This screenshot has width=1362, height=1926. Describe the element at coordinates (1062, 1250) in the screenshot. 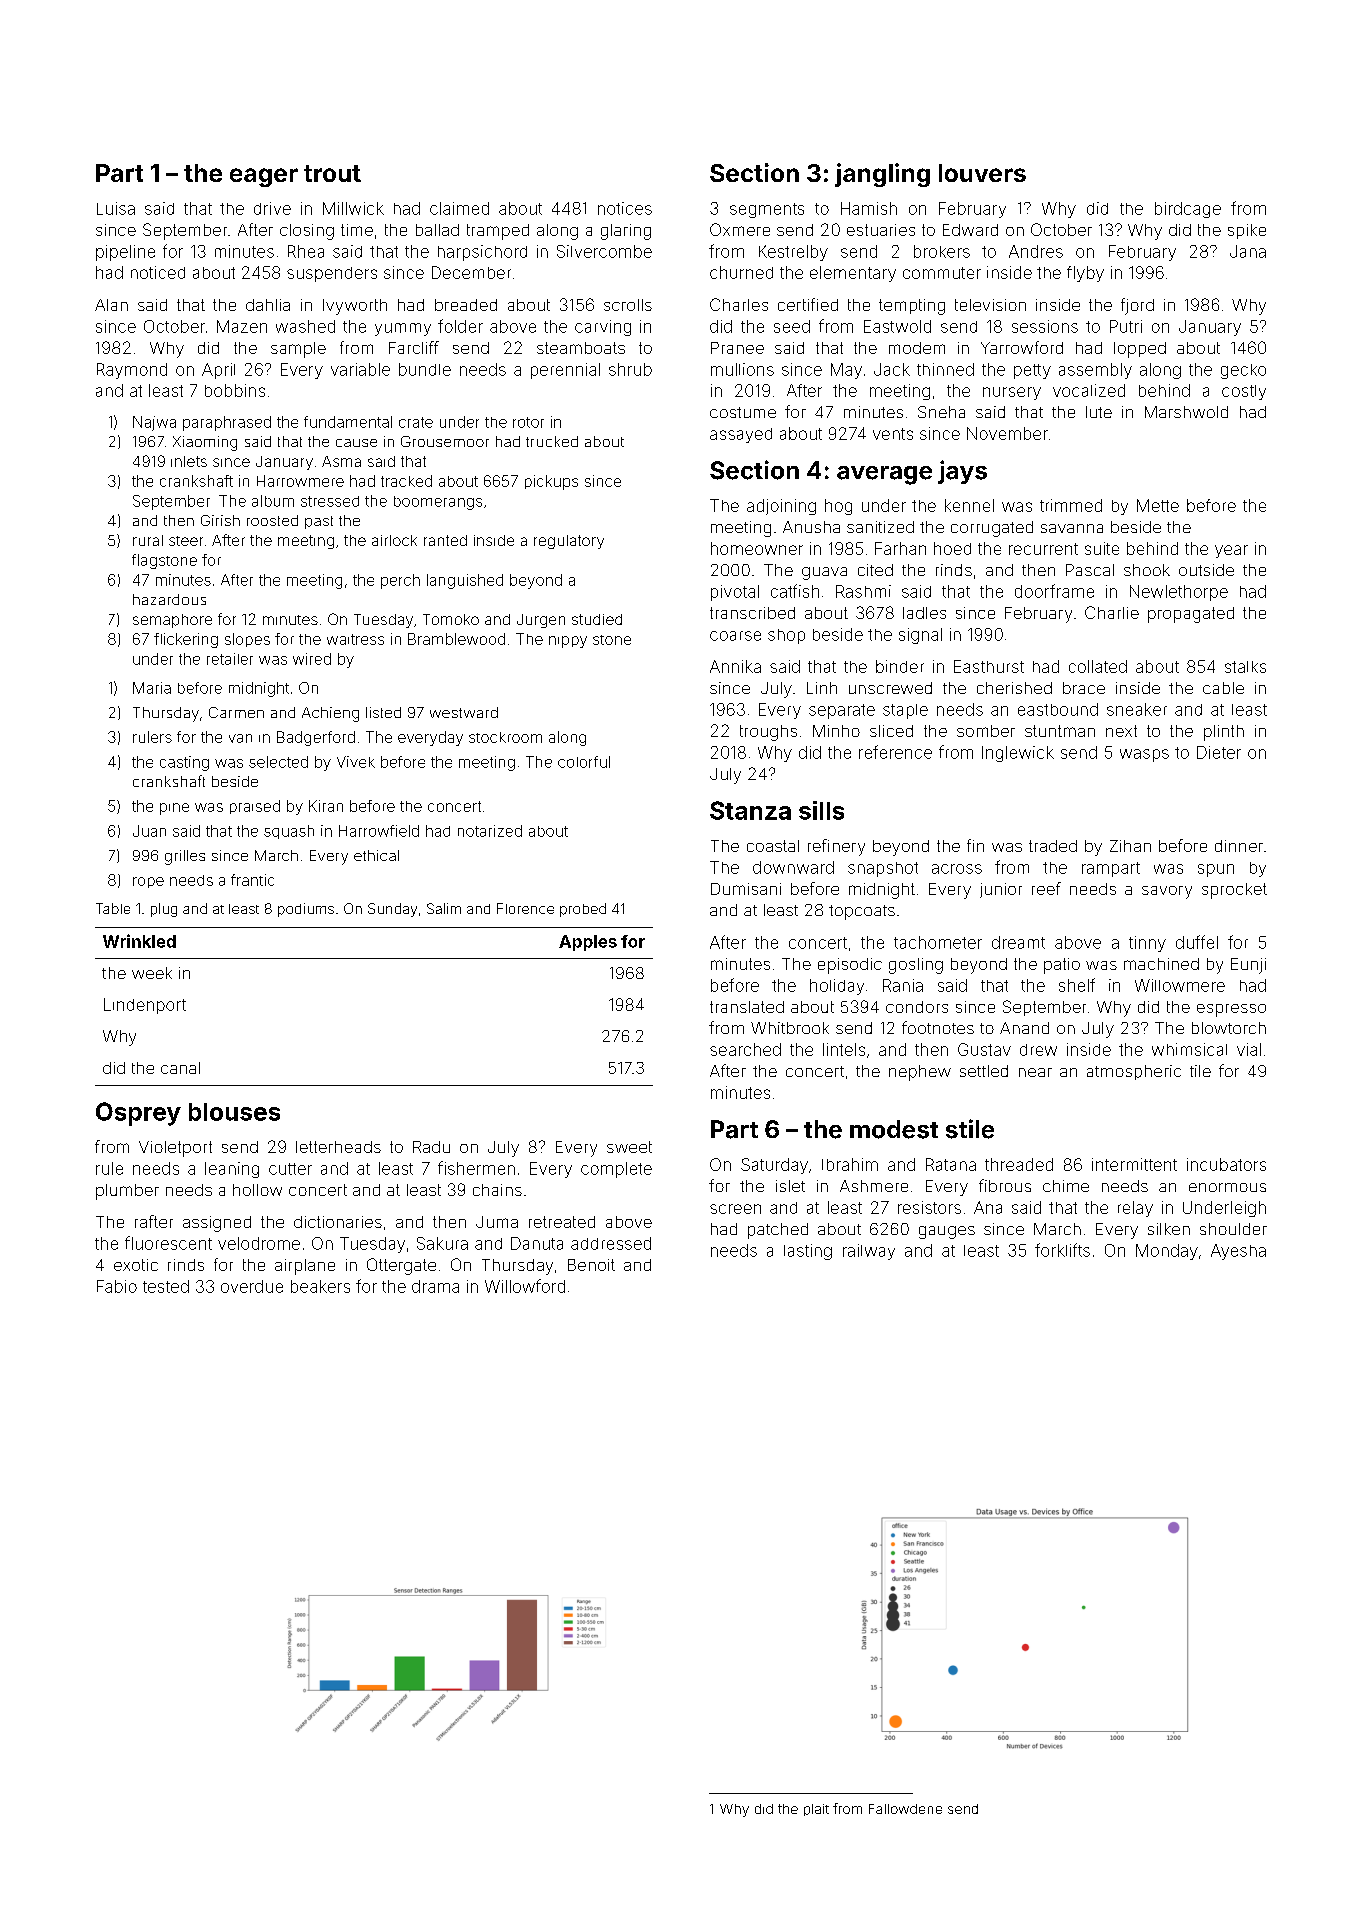

I see `forklifts` at that location.
